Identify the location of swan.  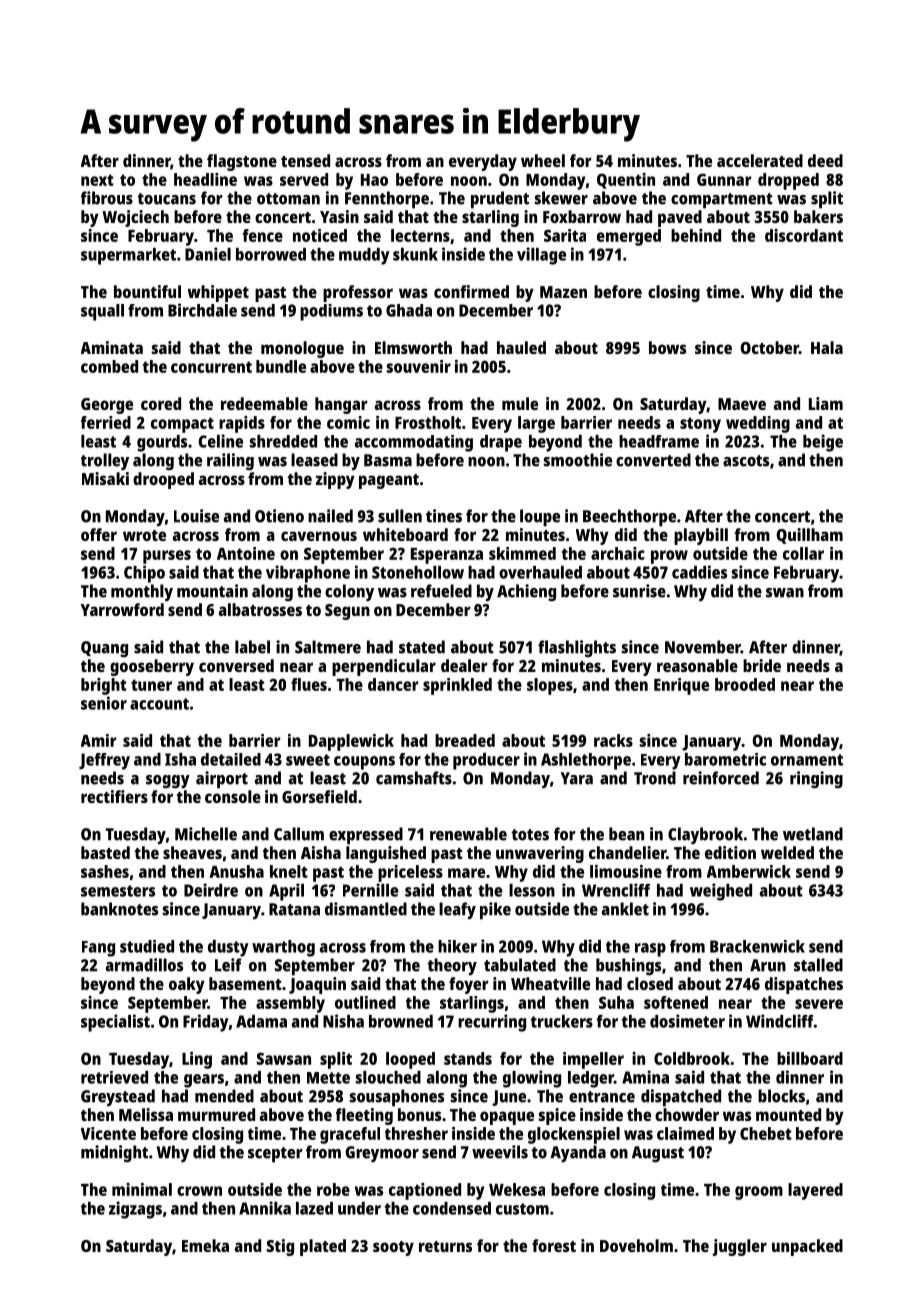
(785, 593).
